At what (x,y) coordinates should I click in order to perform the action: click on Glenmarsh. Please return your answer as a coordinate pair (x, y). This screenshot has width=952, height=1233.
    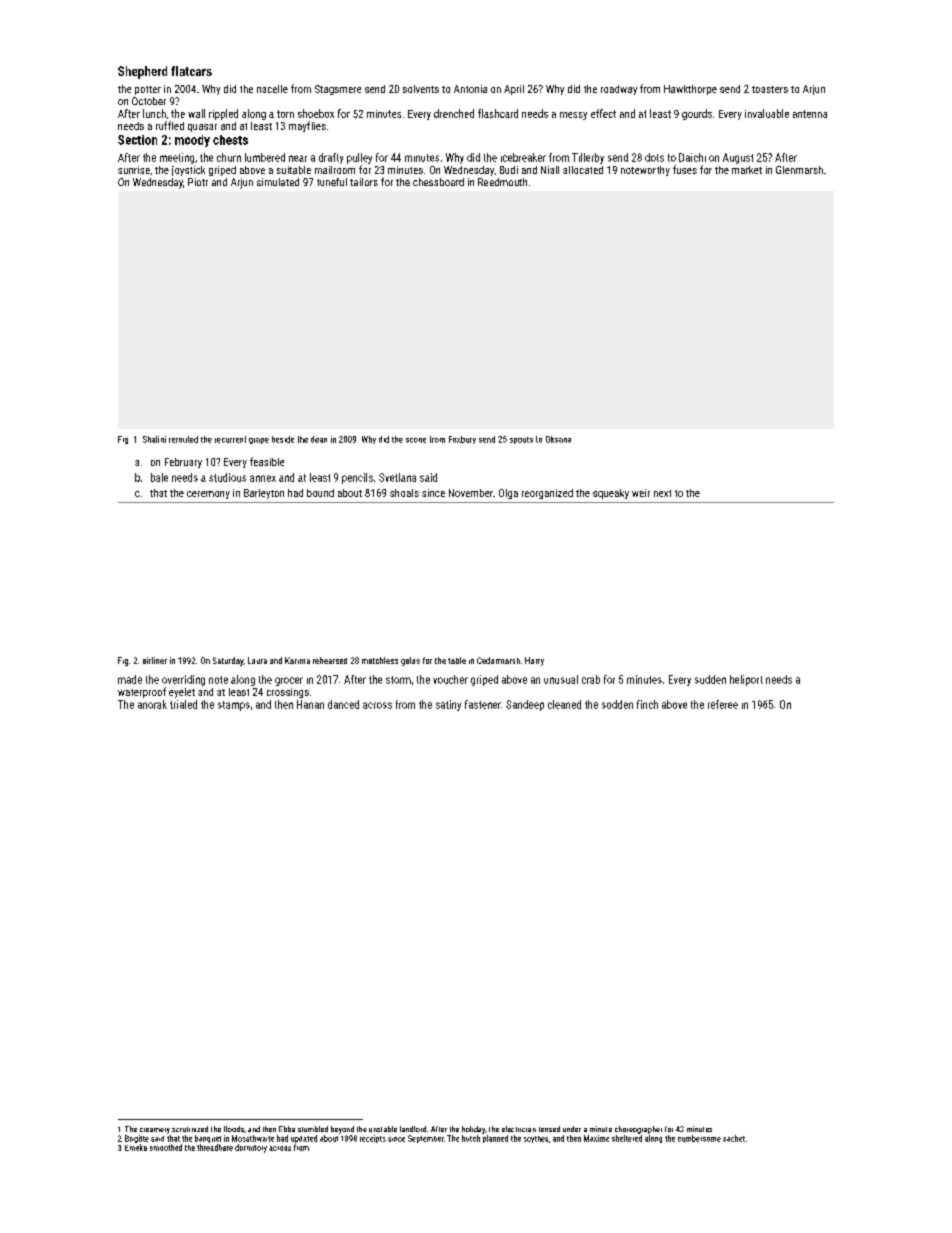
    Looking at the image, I should click on (799, 170).
